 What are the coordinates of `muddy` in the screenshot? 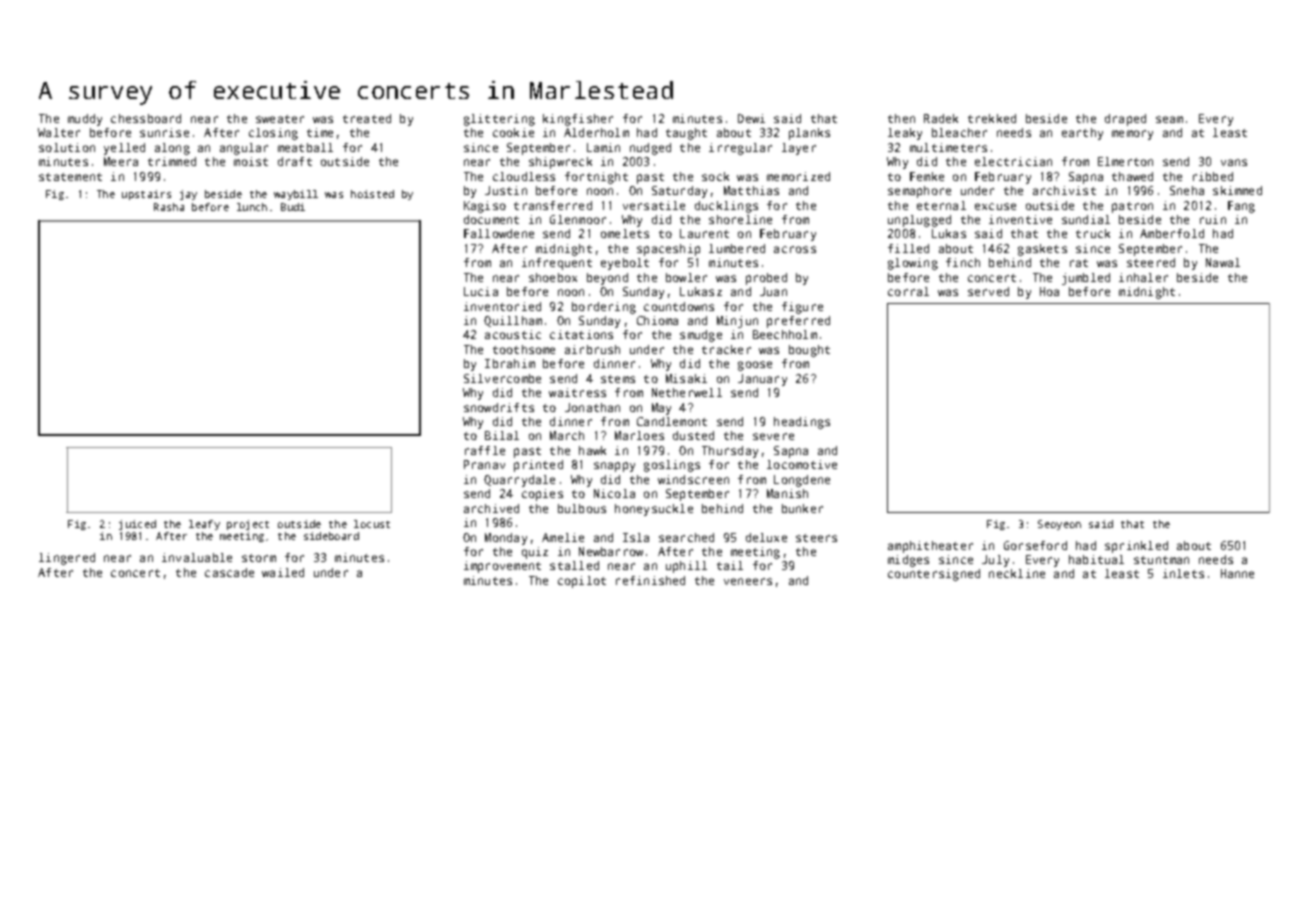 It's located at (85, 120).
